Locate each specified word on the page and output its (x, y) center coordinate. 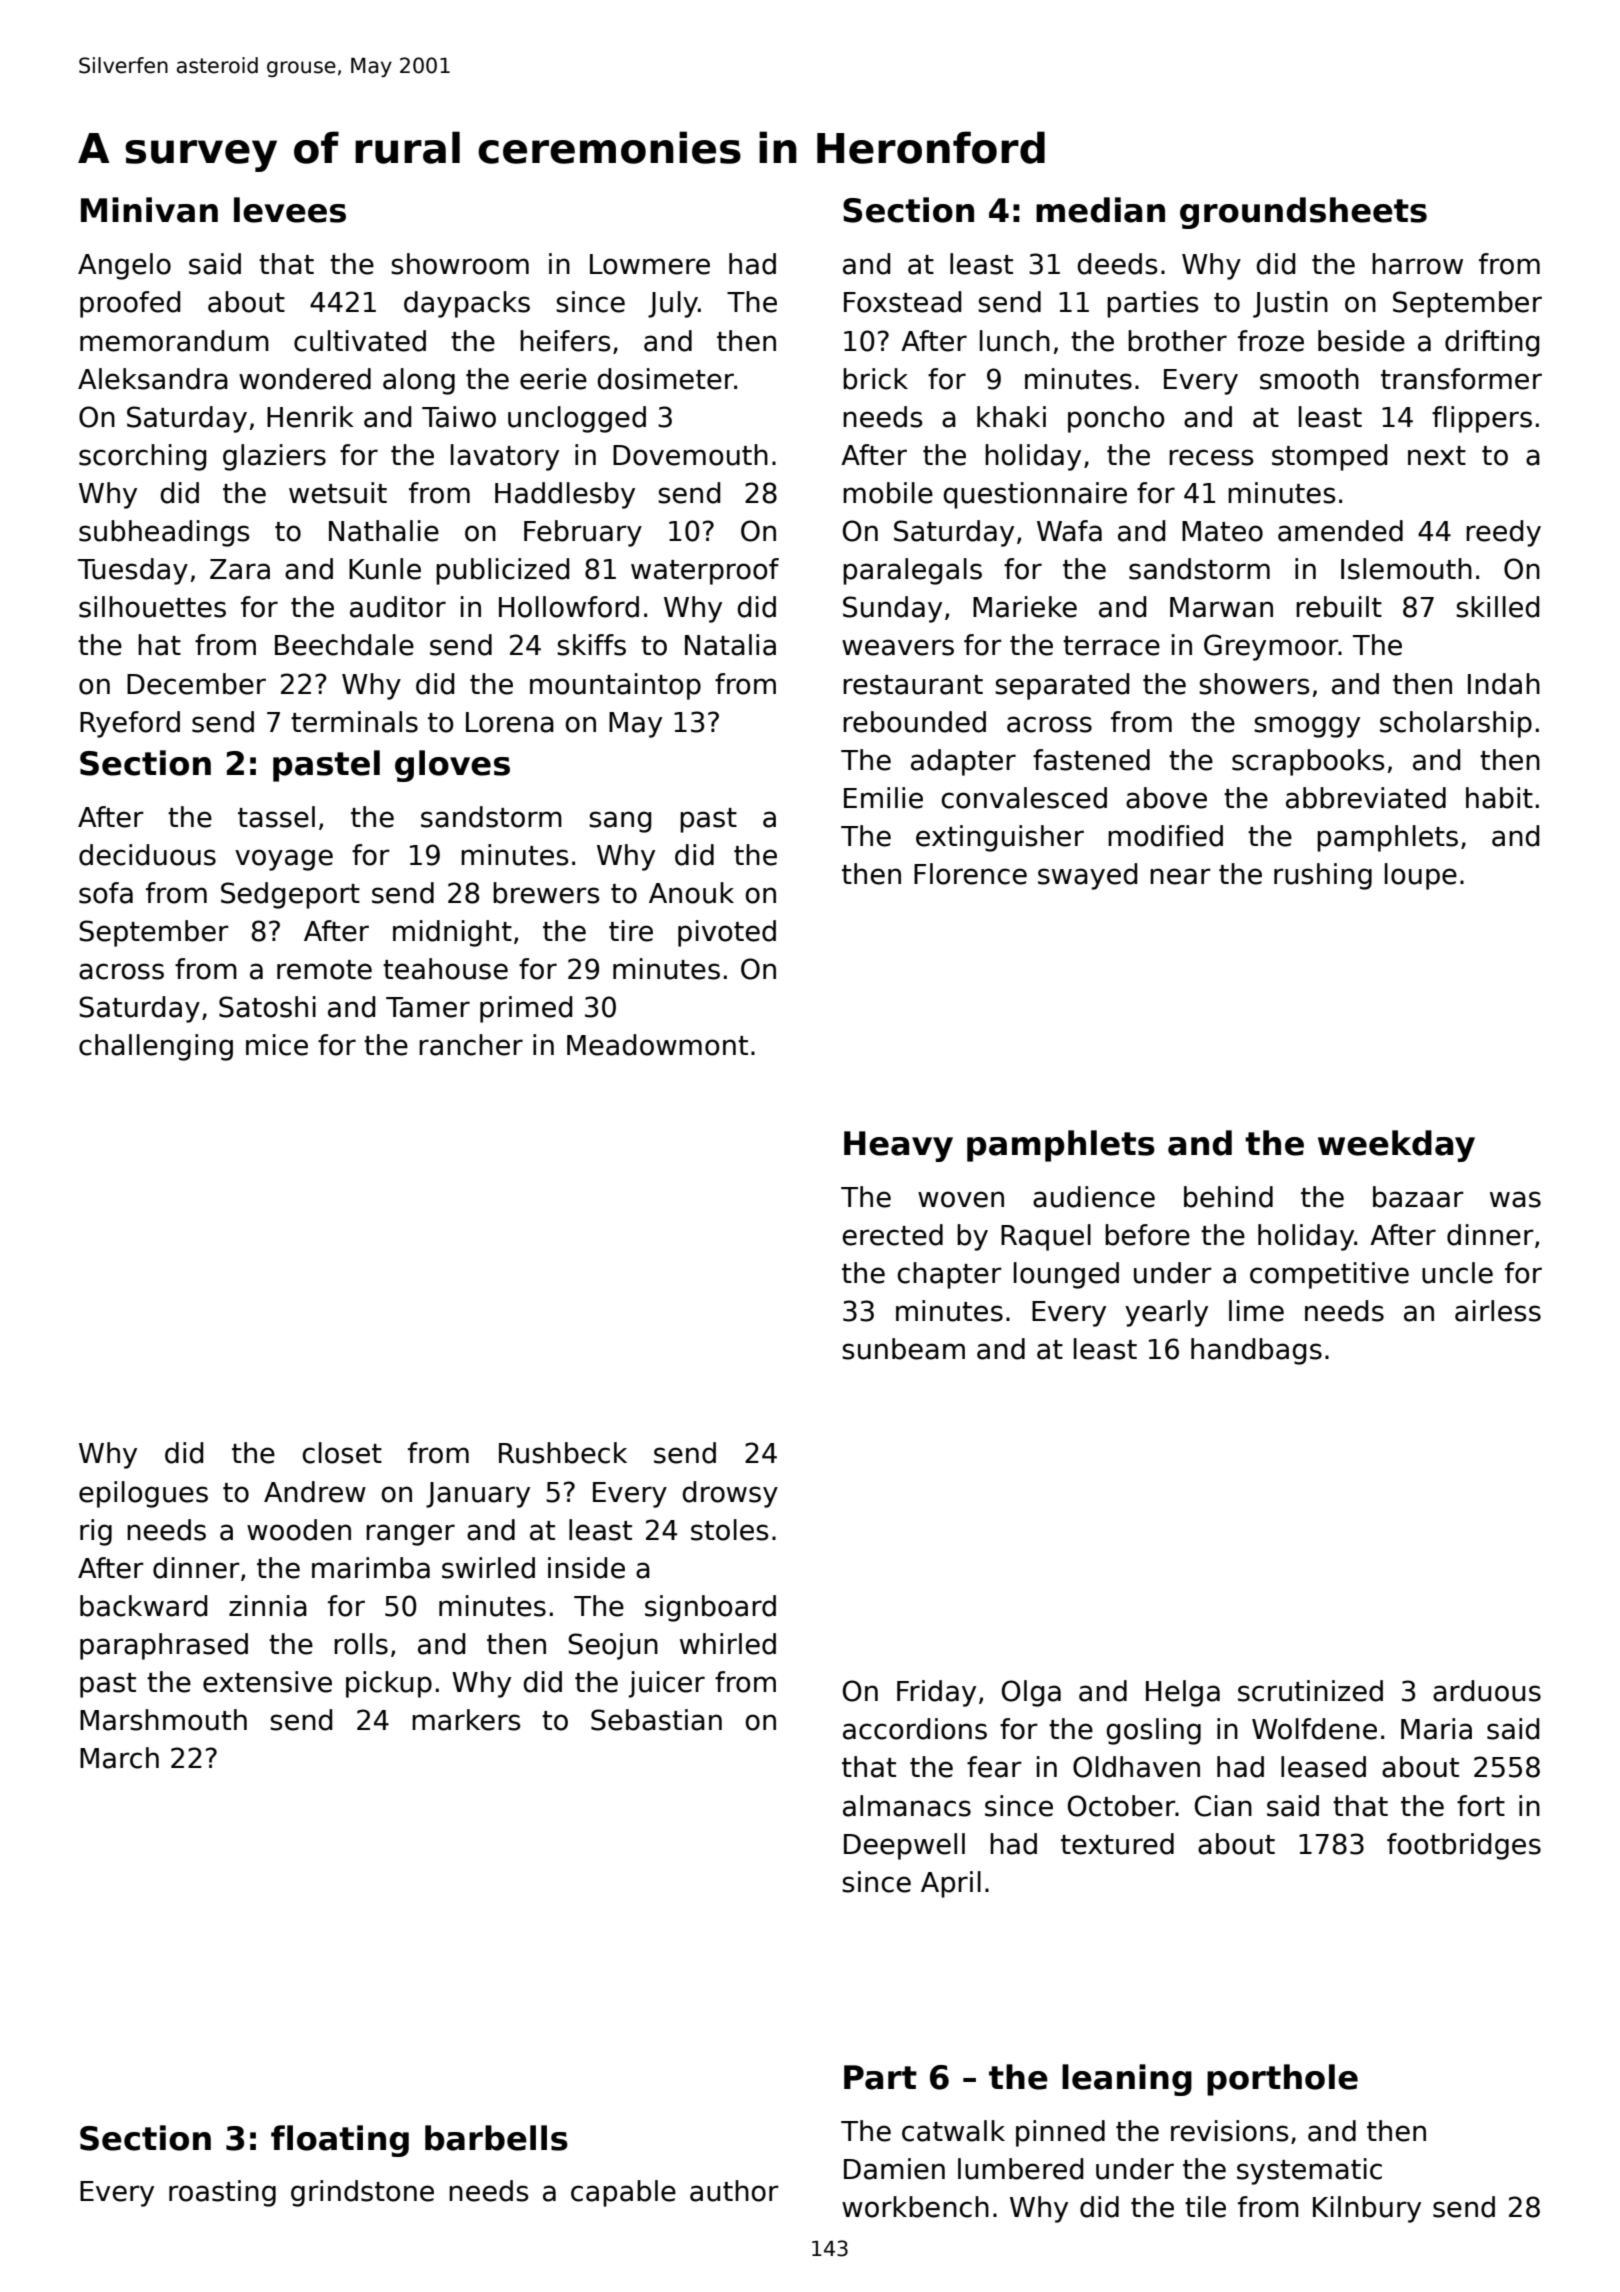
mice (277, 1045)
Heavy (898, 1146)
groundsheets (1303, 213)
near (1180, 876)
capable (623, 2193)
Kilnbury (1367, 2209)
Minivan (149, 210)
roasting (222, 2193)
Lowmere (650, 264)
